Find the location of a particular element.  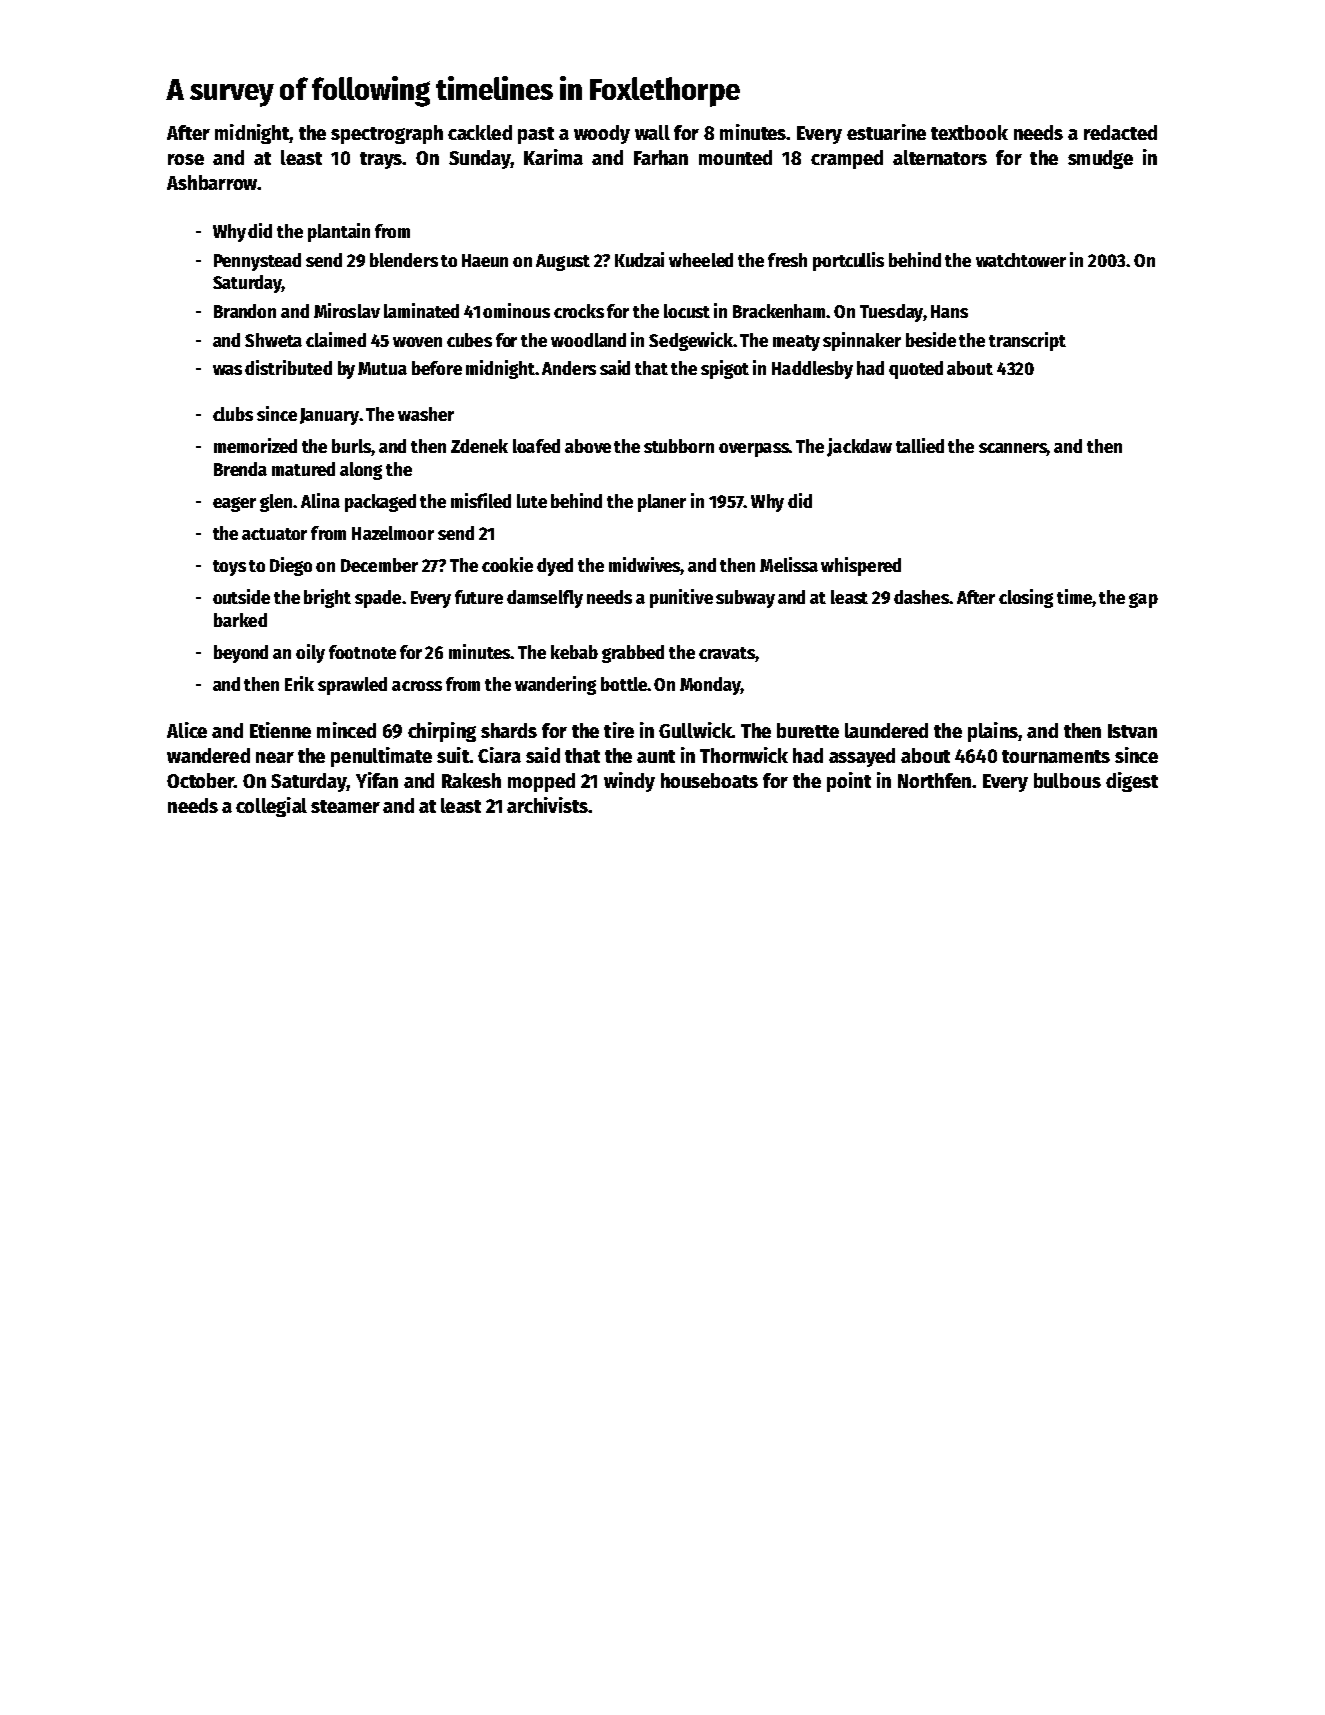

transcript is located at coordinates (1027, 341).
